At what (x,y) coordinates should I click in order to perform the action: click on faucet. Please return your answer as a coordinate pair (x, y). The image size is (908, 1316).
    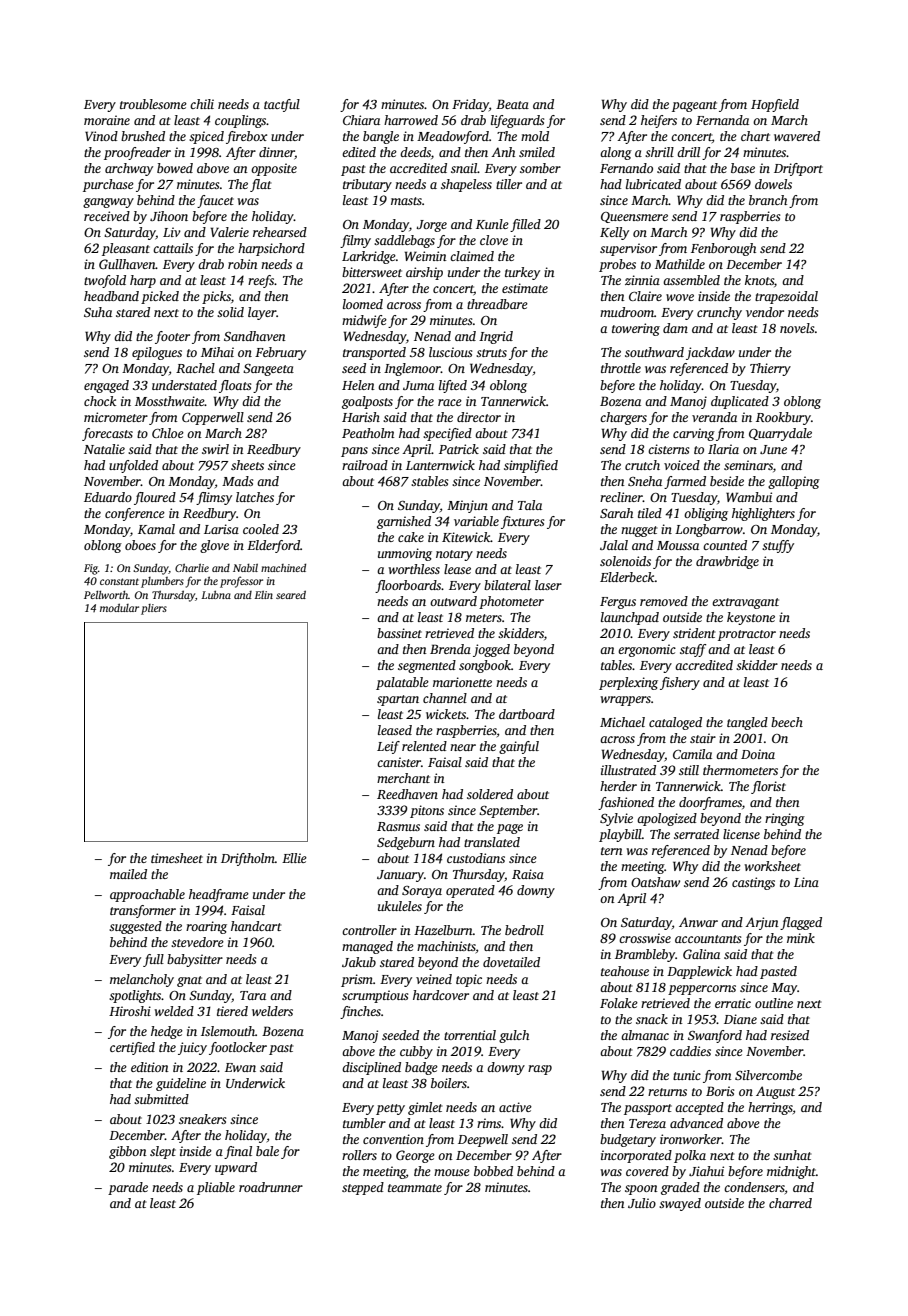
    Looking at the image, I should click on (215, 201).
